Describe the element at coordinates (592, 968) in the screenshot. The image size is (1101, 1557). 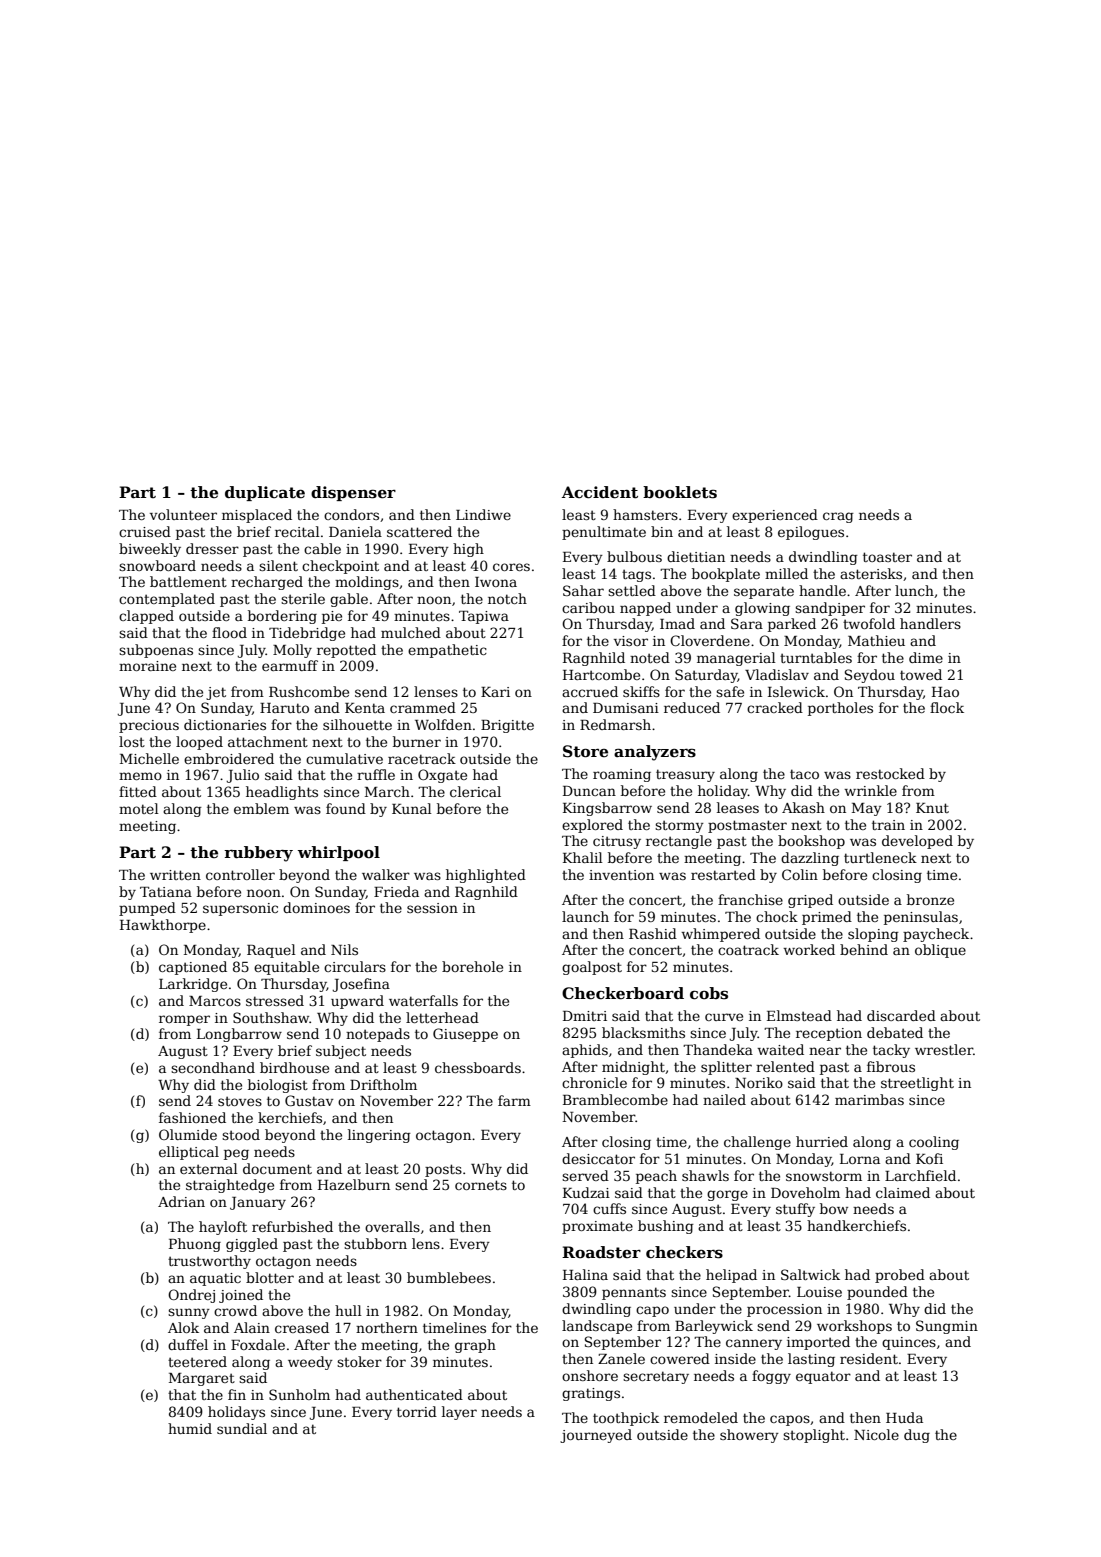
I see `goalpost` at that location.
